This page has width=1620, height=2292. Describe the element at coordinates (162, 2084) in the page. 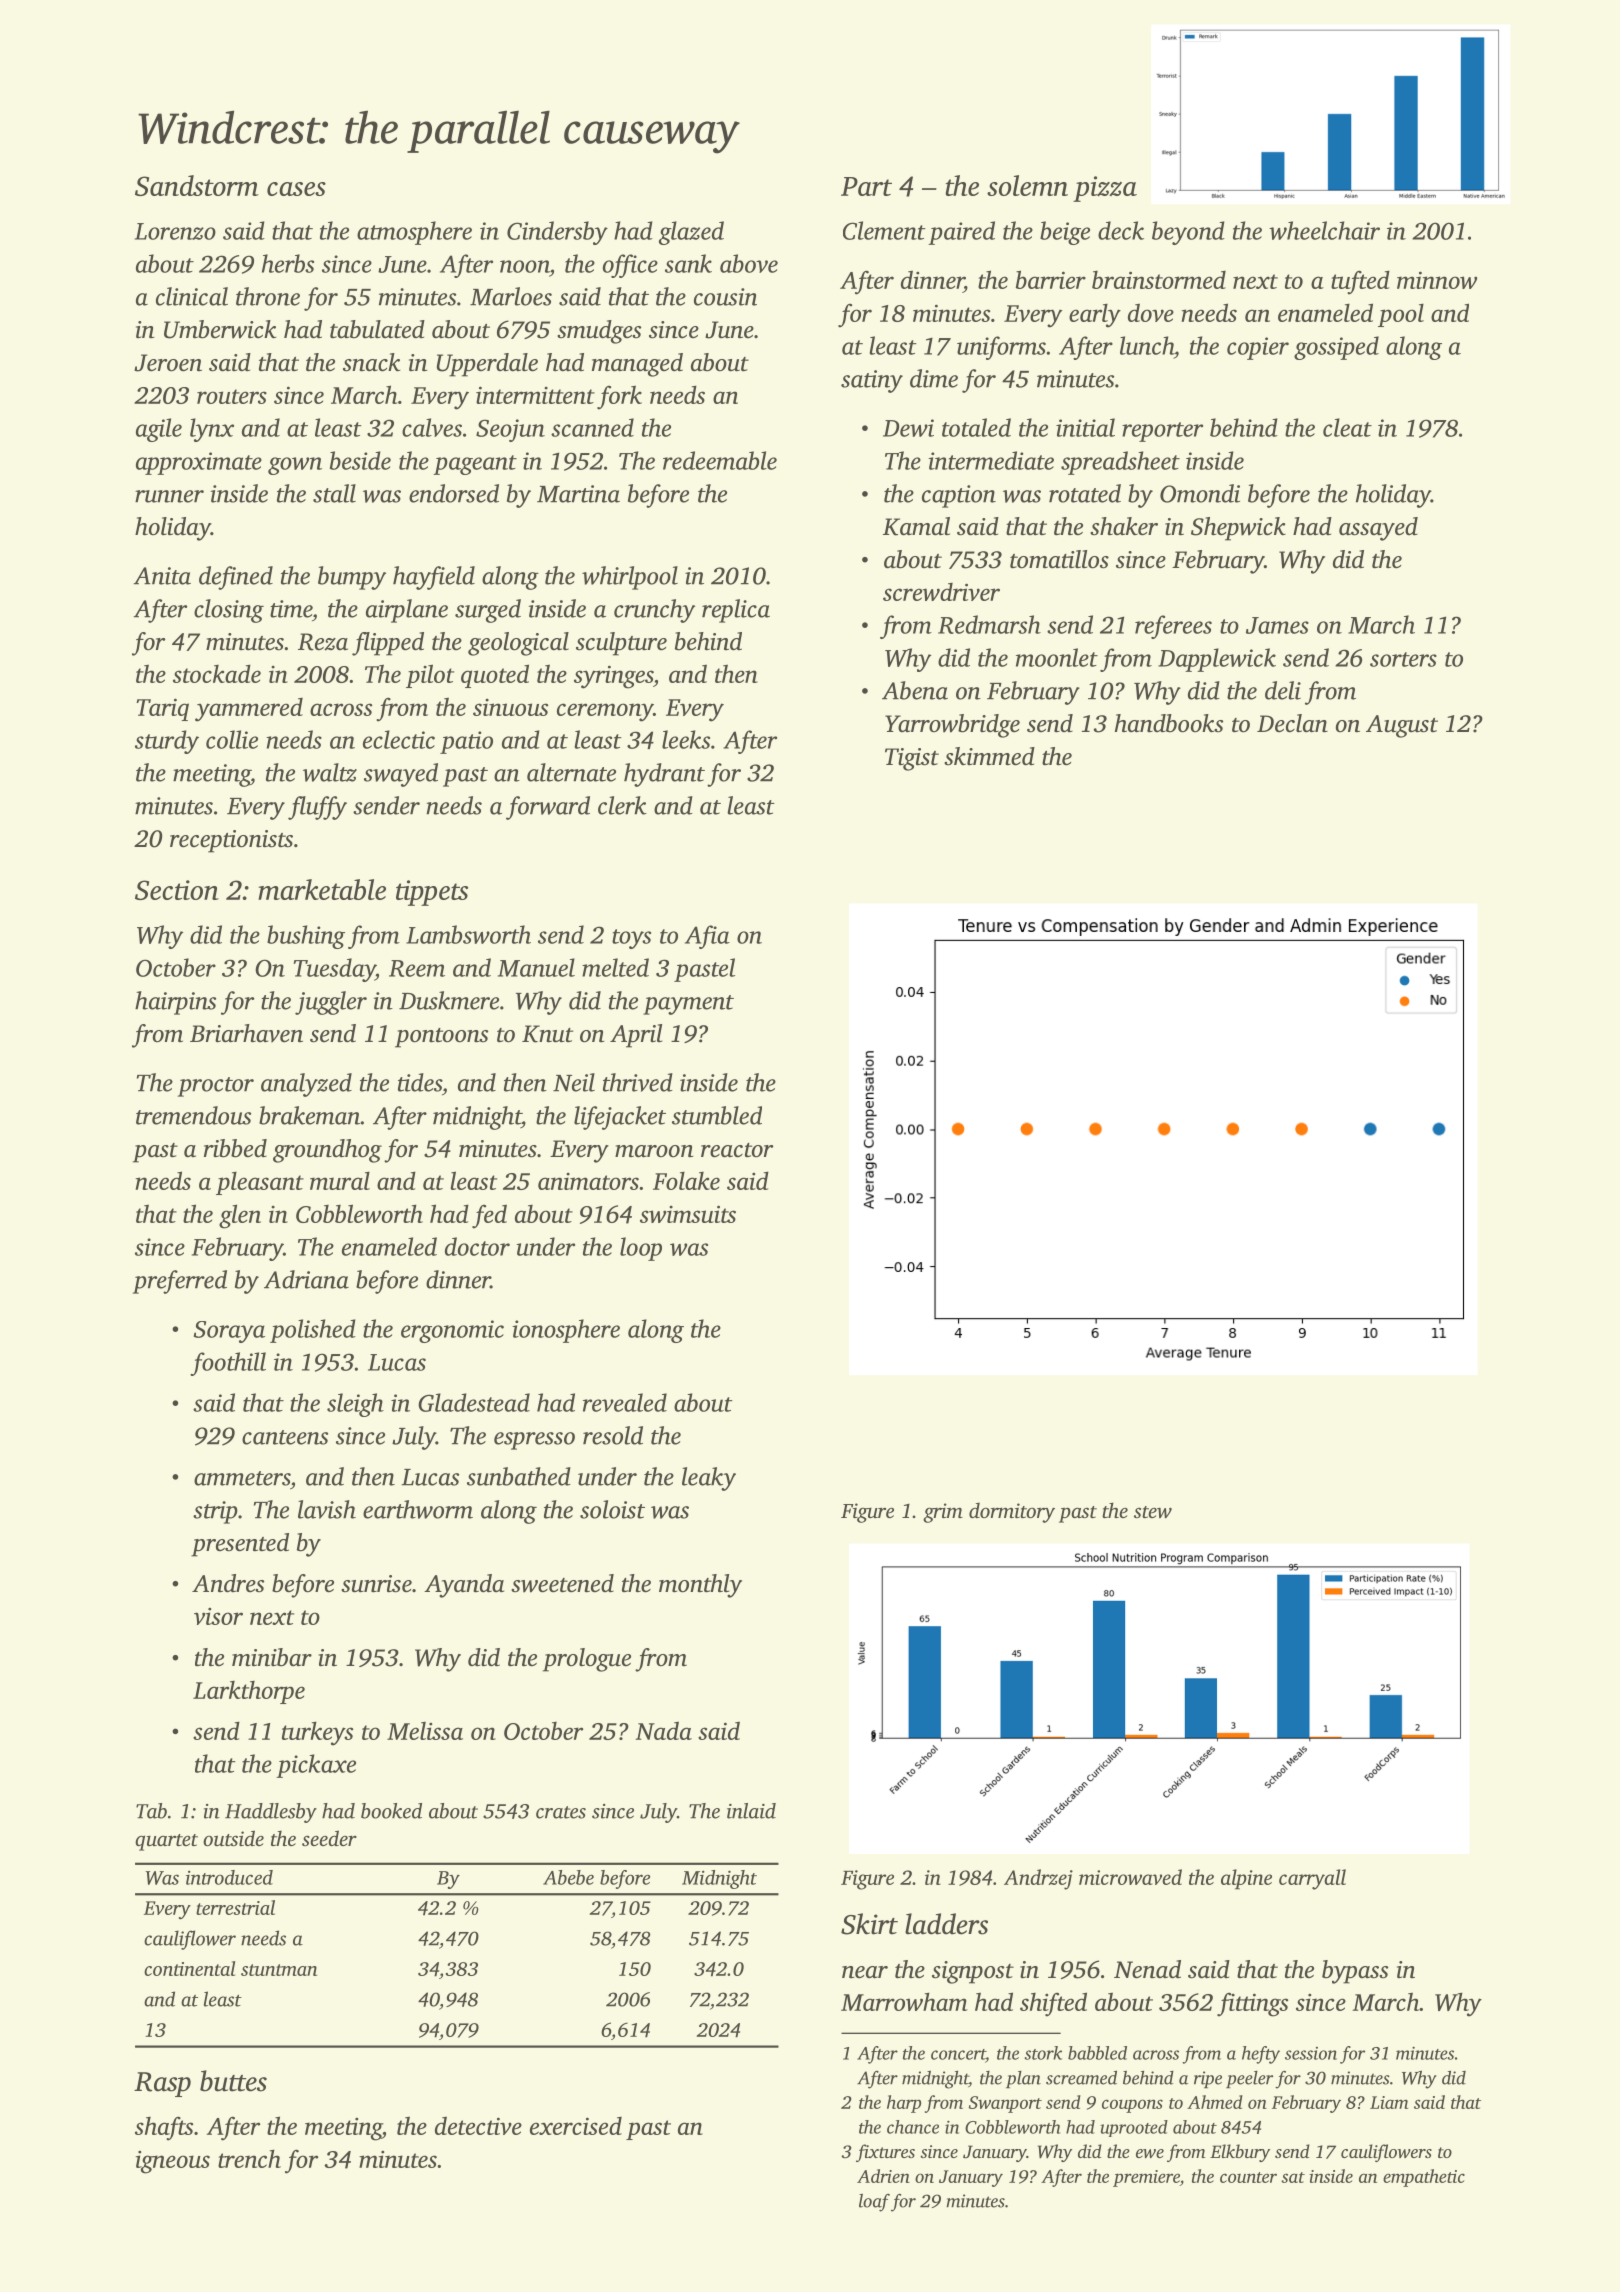

I see `Rasp` at that location.
